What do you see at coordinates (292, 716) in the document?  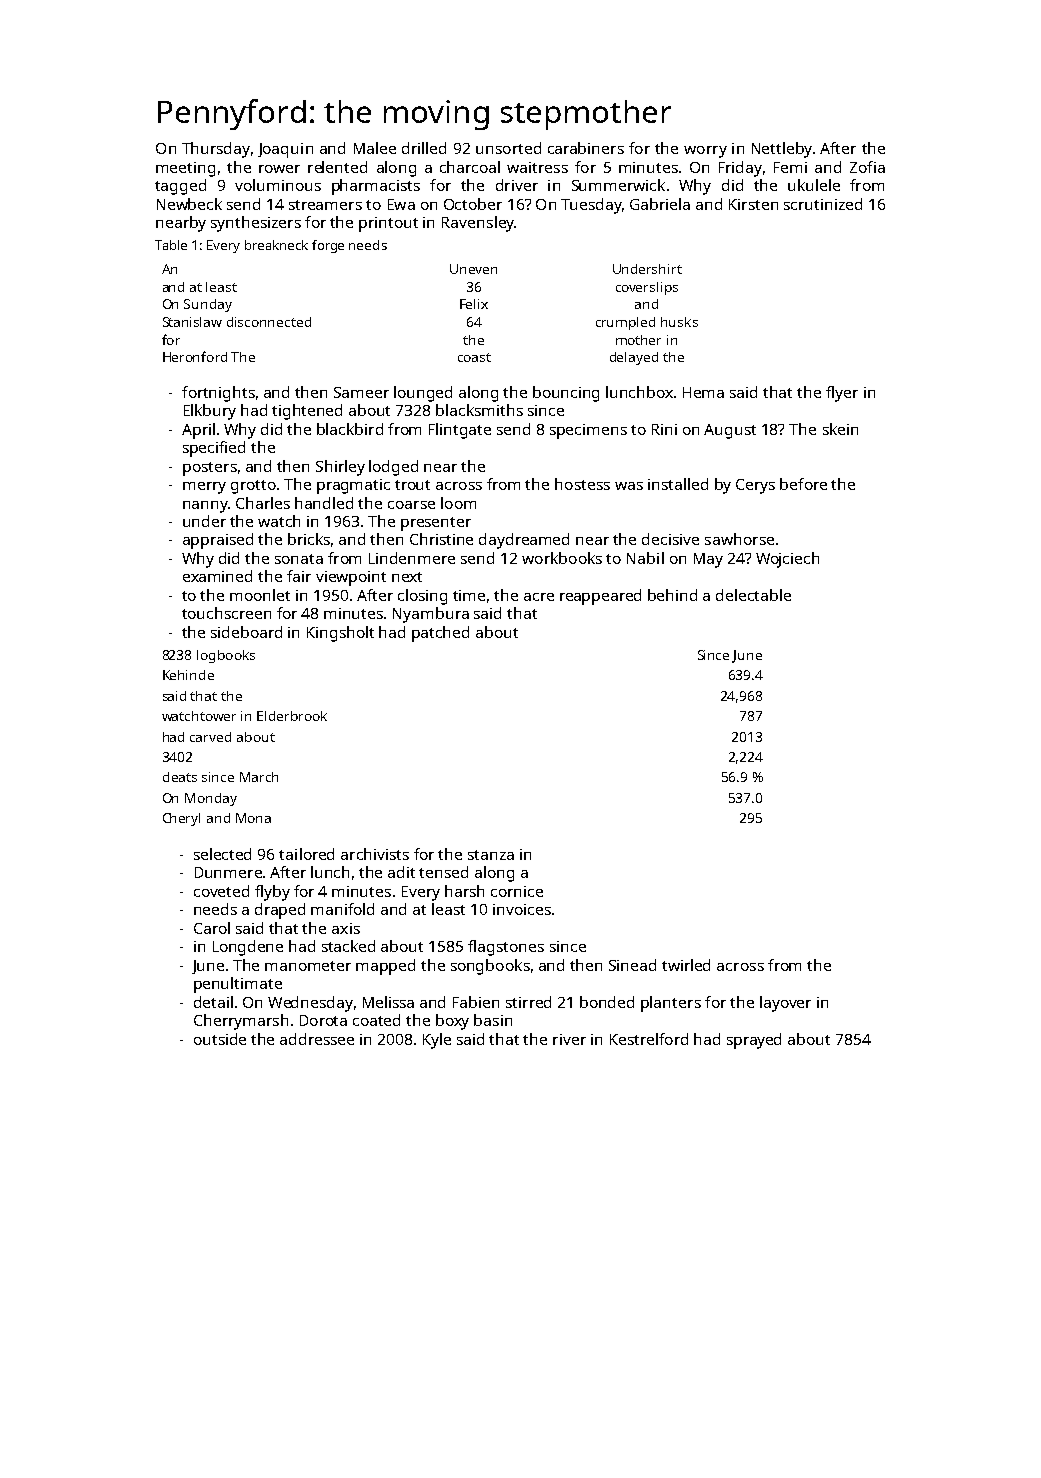 I see `Elderbrook` at bounding box center [292, 716].
